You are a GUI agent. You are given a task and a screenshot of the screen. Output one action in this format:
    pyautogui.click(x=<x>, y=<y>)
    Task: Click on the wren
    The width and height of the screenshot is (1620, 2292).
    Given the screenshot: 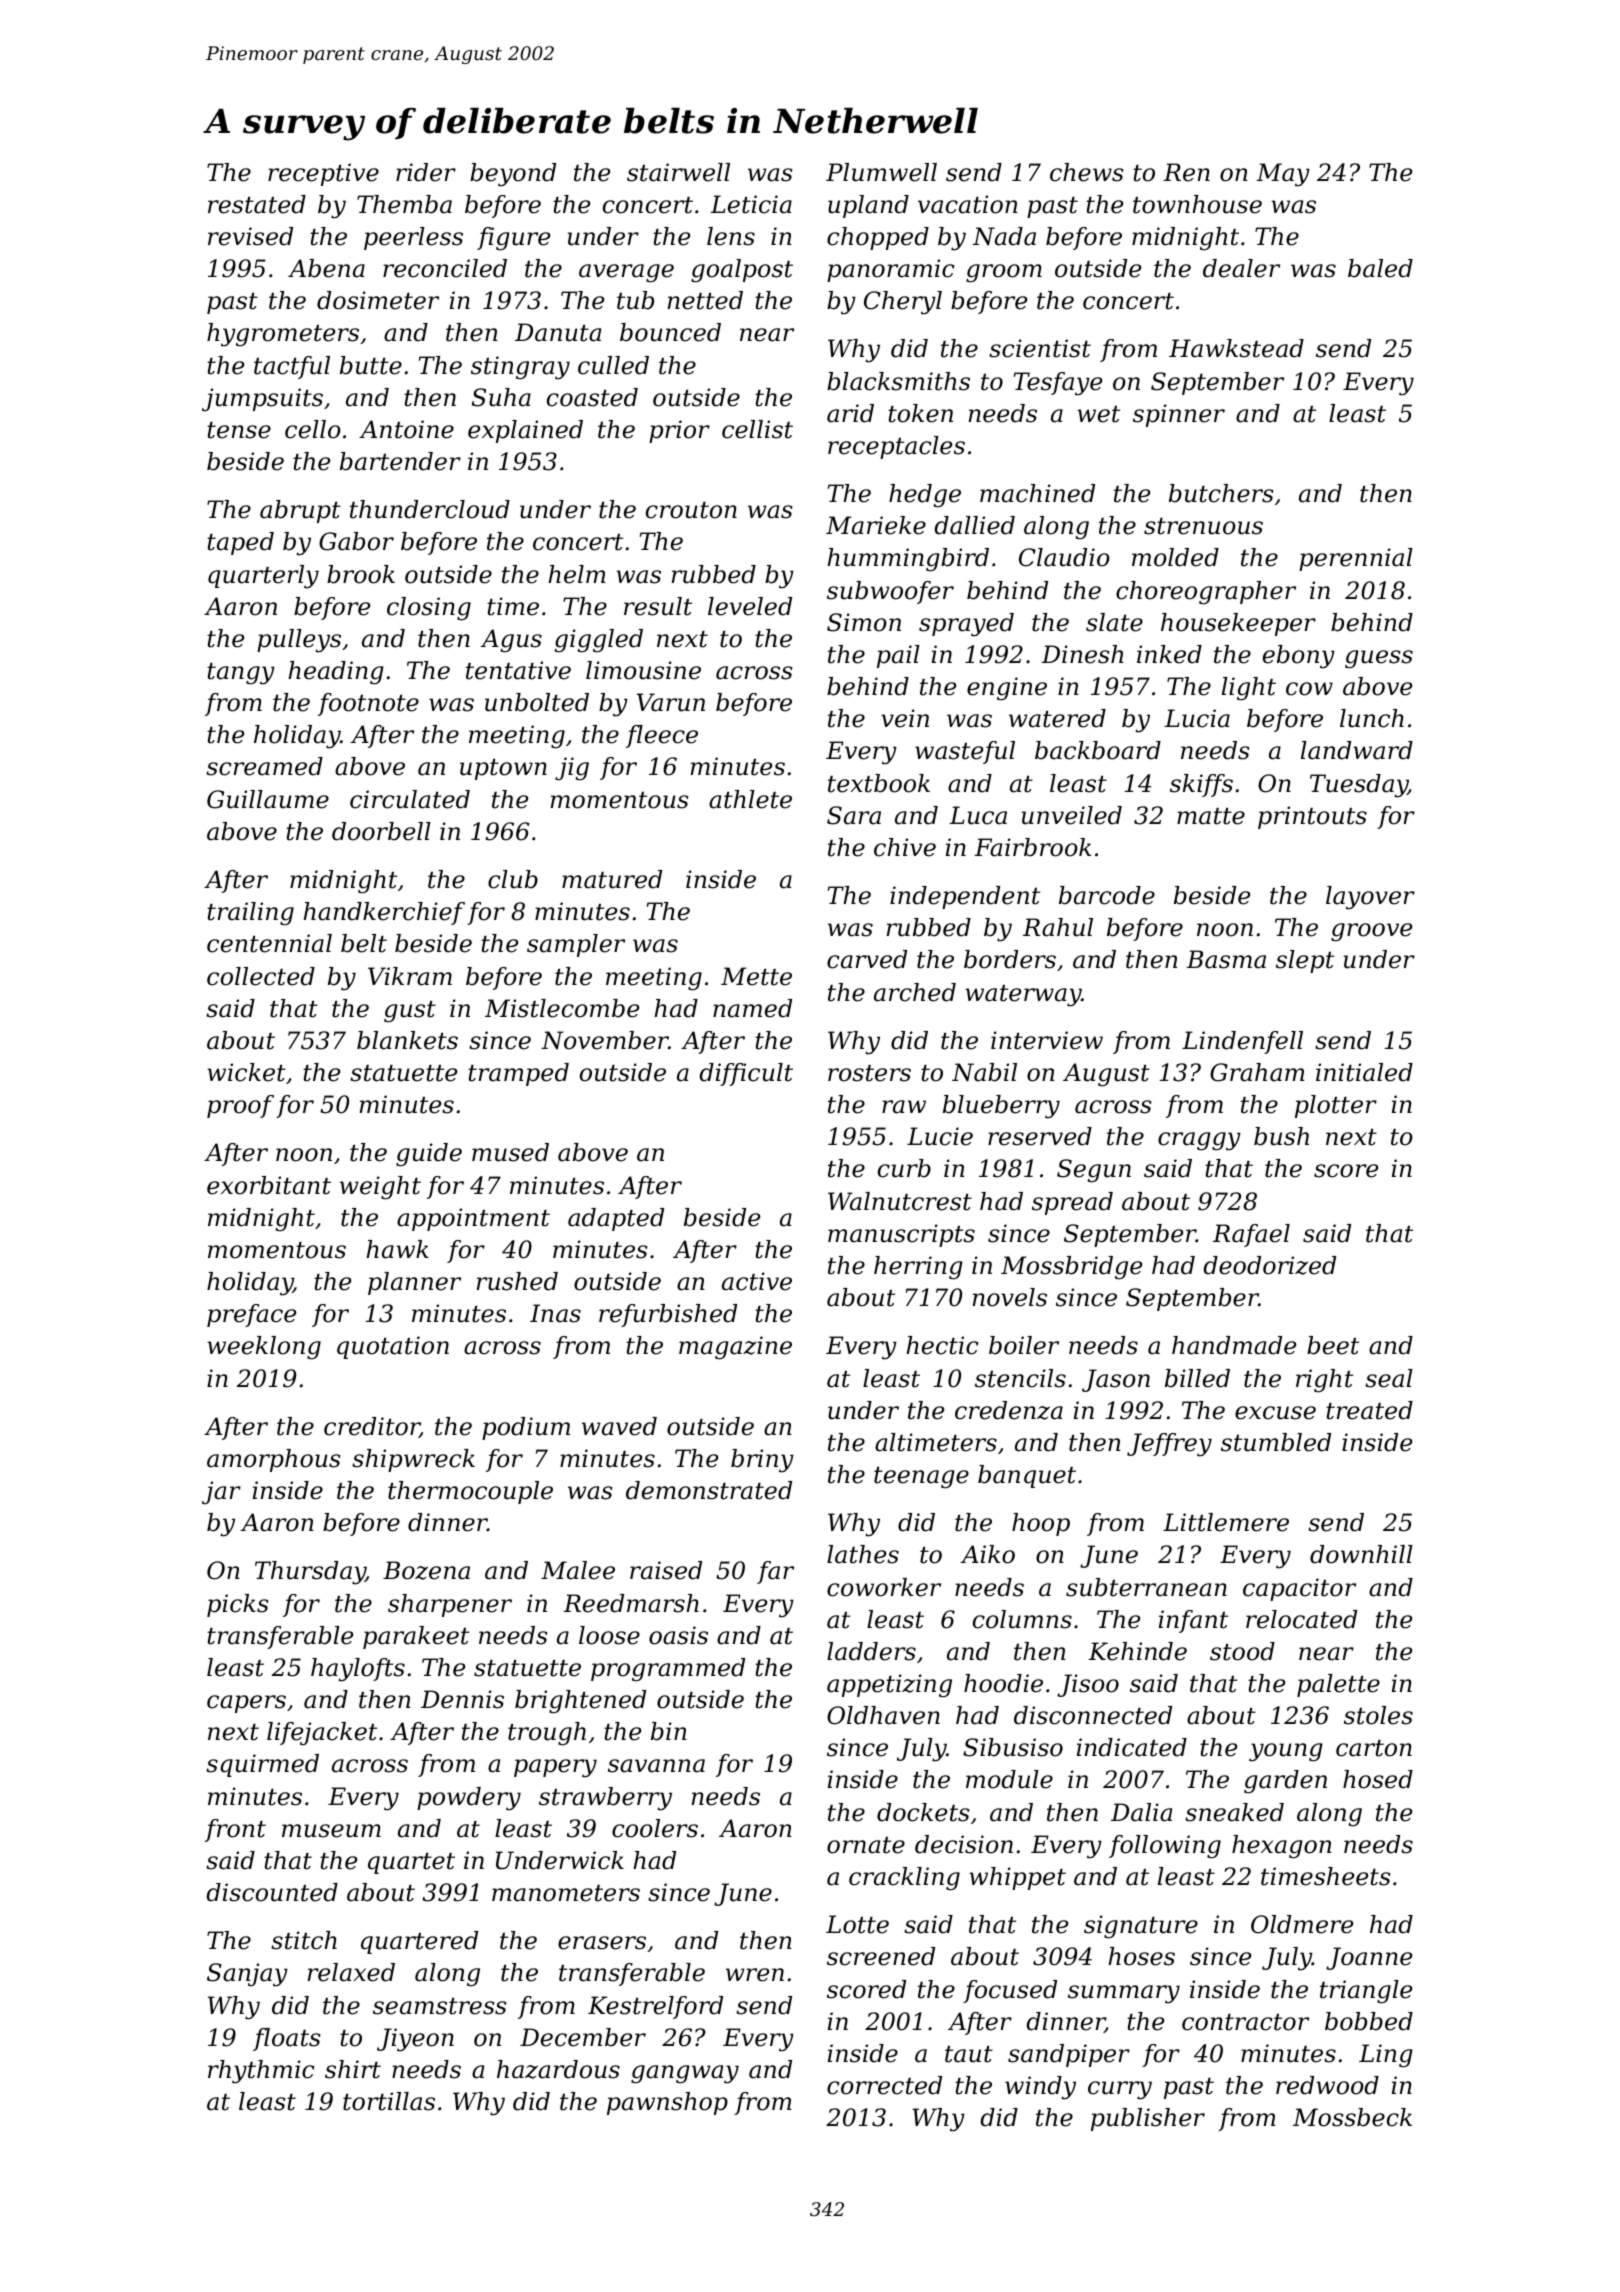 What is the action you would take?
    pyautogui.click(x=755, y=1975)
